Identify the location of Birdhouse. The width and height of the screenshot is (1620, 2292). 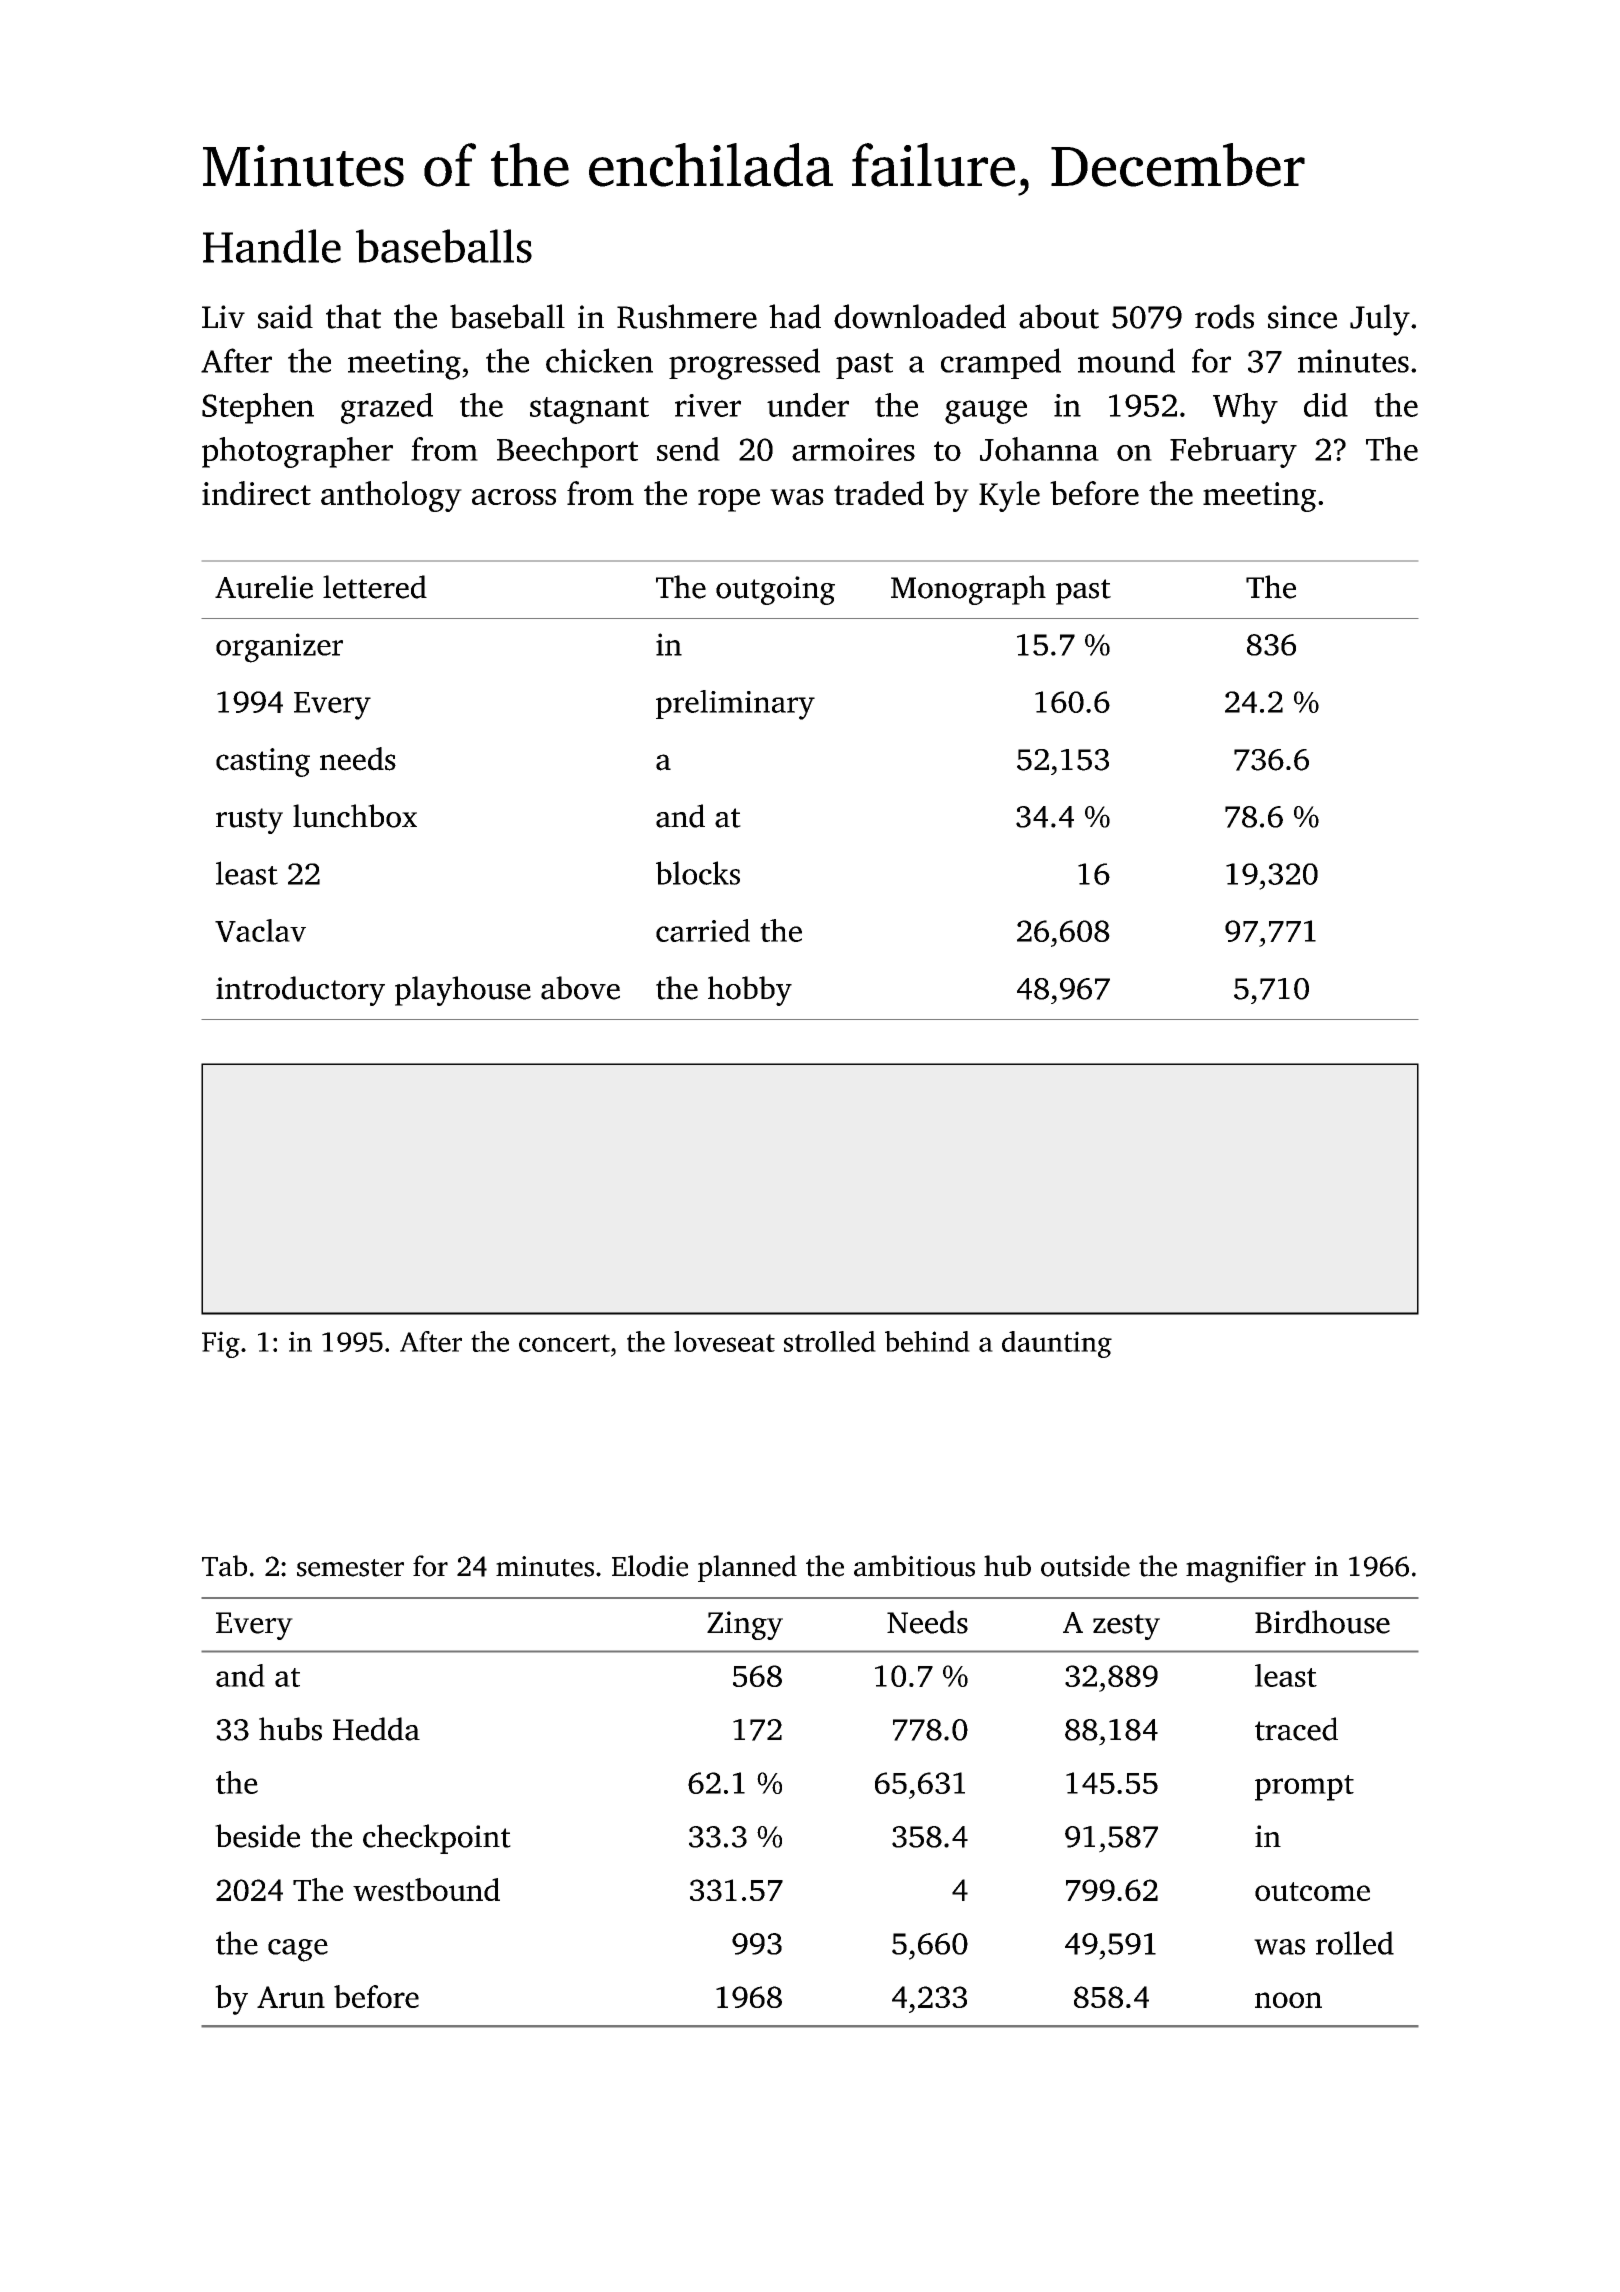
(1322, 1622).
